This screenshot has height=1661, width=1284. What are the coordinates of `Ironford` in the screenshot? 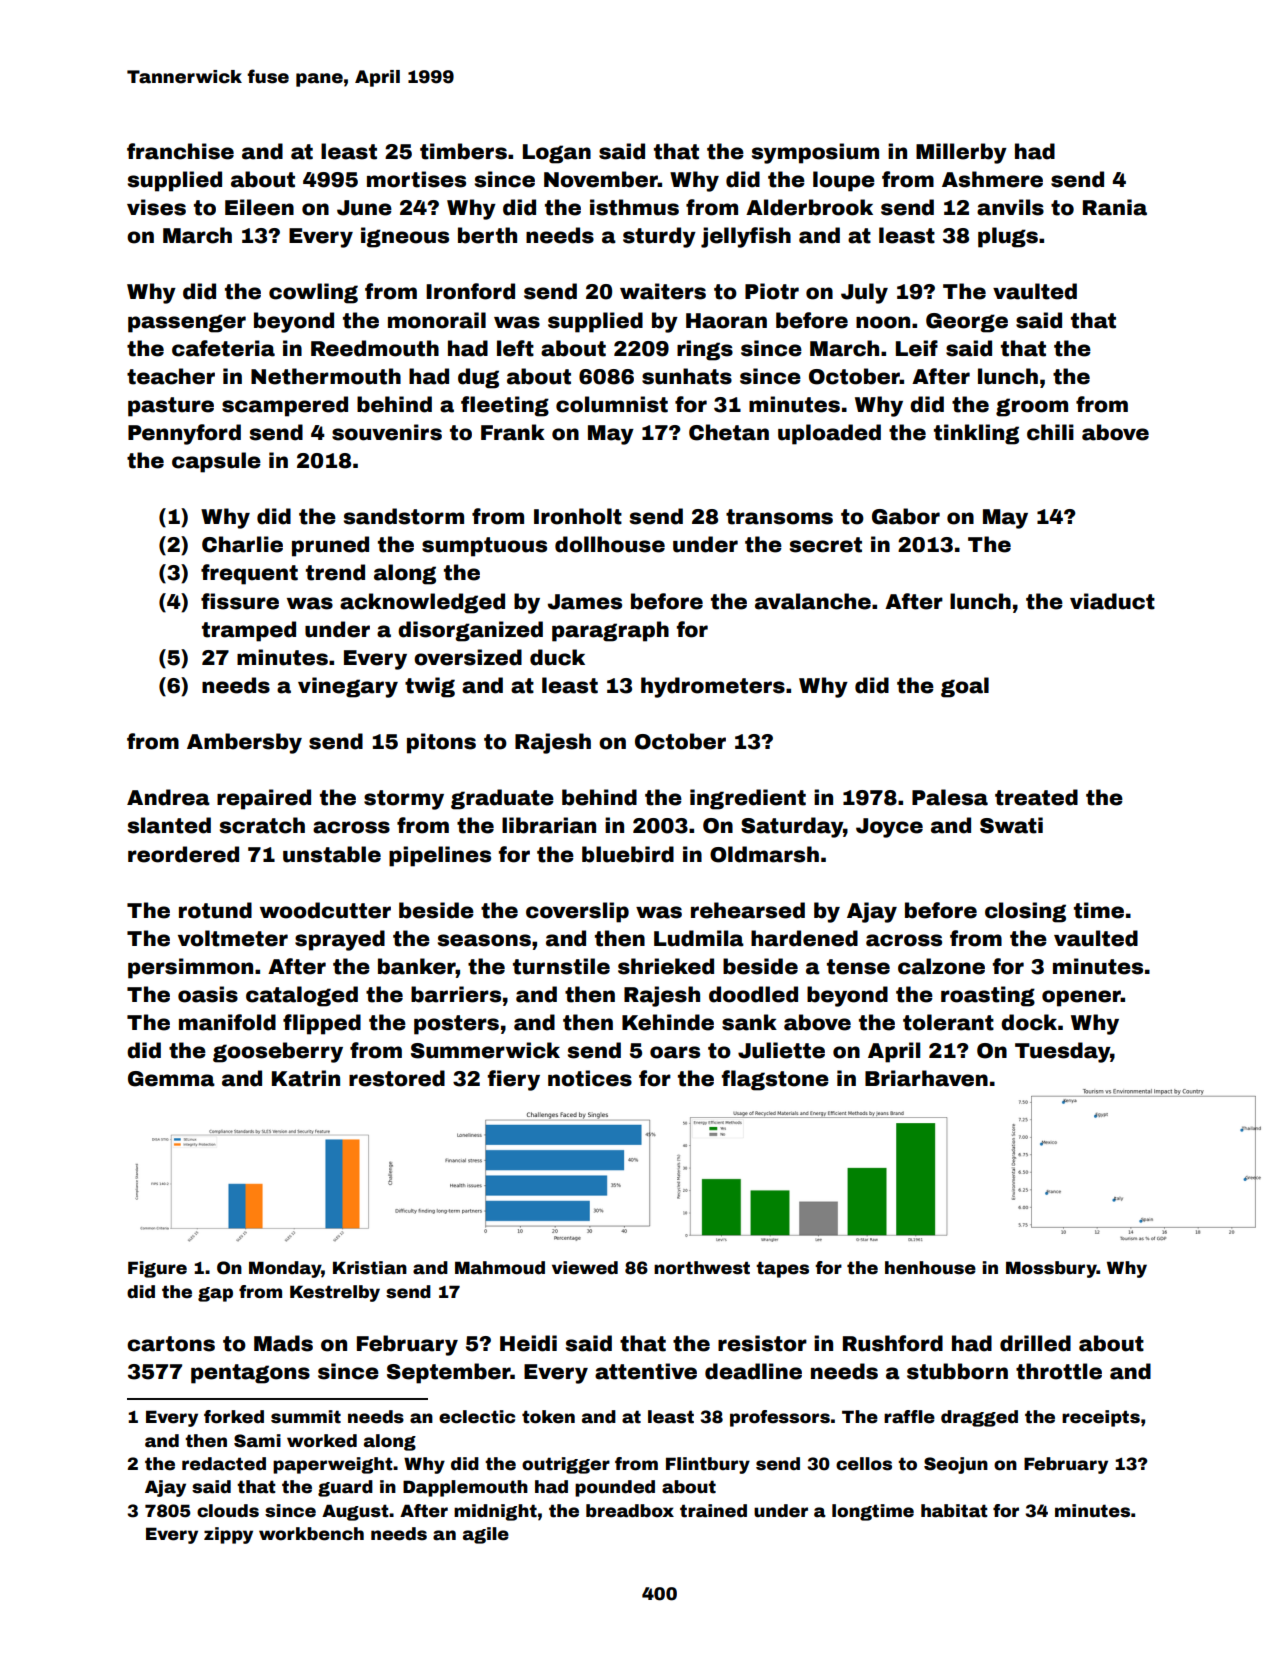 It's located at (470, 291).
